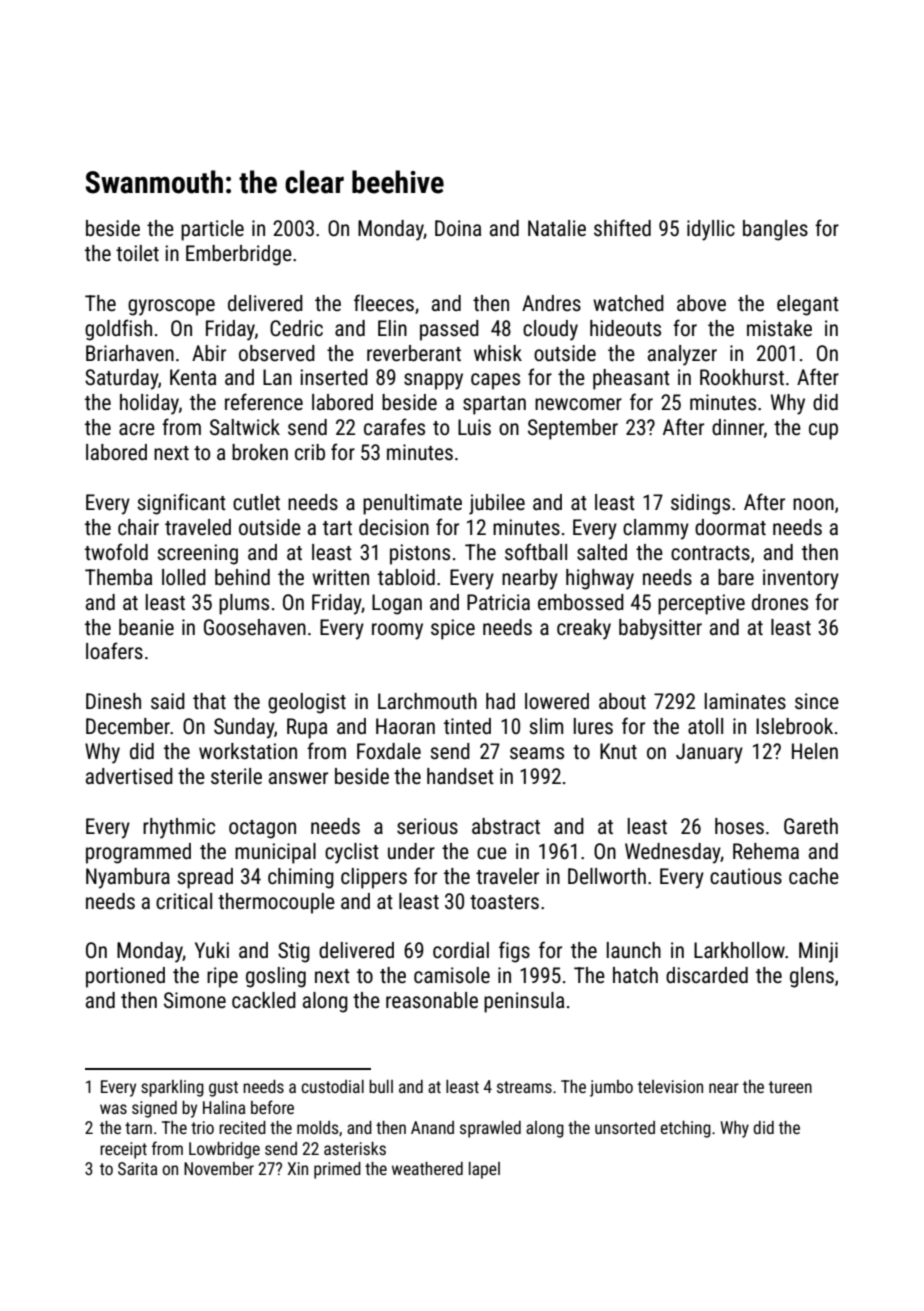 The image size is (924, 1311). I want to click on analyzer, so click(682, 355).
